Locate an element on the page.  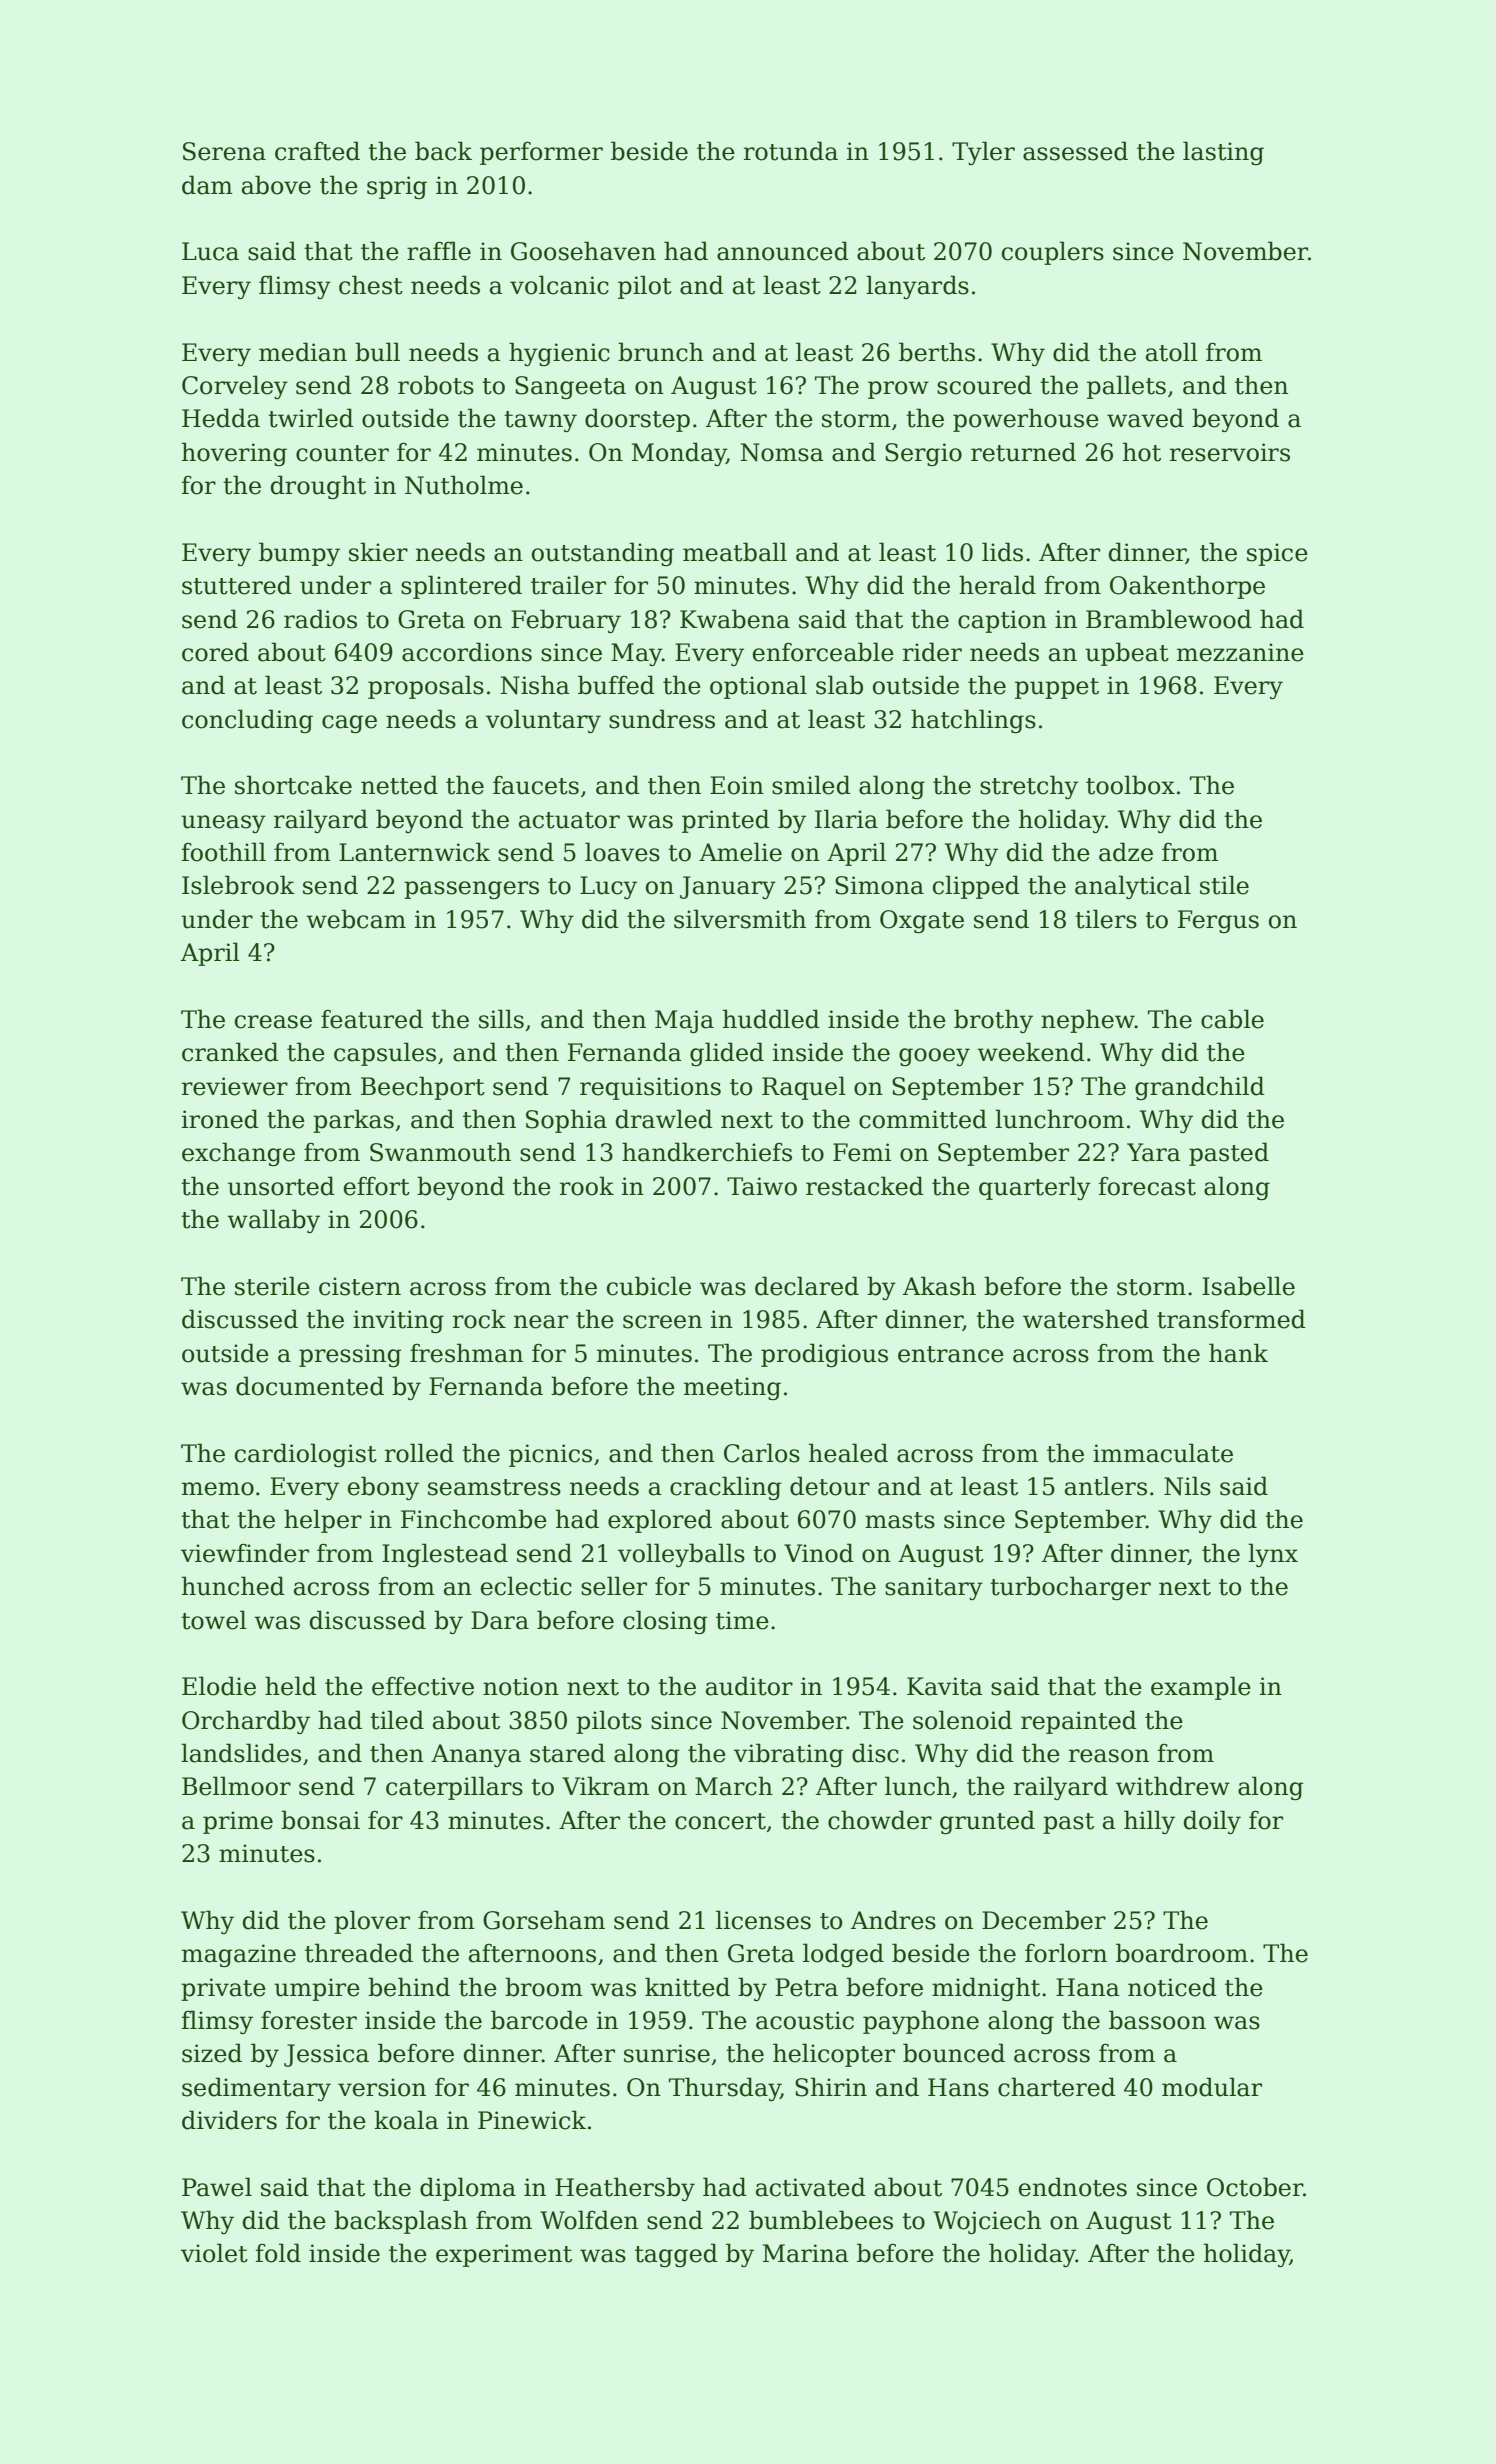
hilly is located at coordinates (1149, 1822).
